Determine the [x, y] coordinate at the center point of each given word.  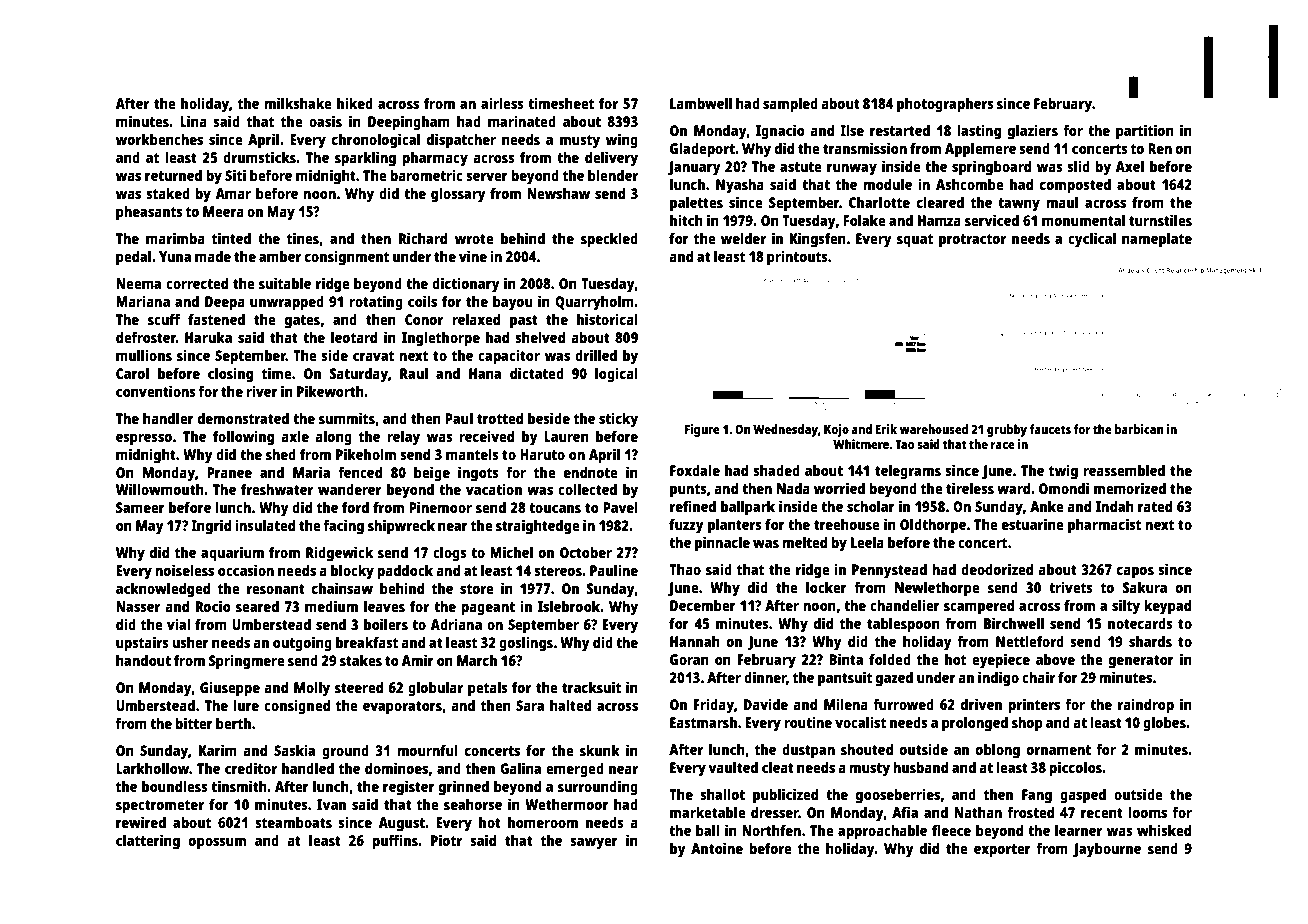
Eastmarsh [703, 722]
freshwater [277, 489]
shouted [867, 749]
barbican [1139, 429]
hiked [355, 103]
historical [607, 319]
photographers [945, 105]
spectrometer [160, 807]
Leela [867, 542]
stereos [558, 571]
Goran [689, 659]
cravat [373, 356]
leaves [384, 606]
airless [502, 103]
